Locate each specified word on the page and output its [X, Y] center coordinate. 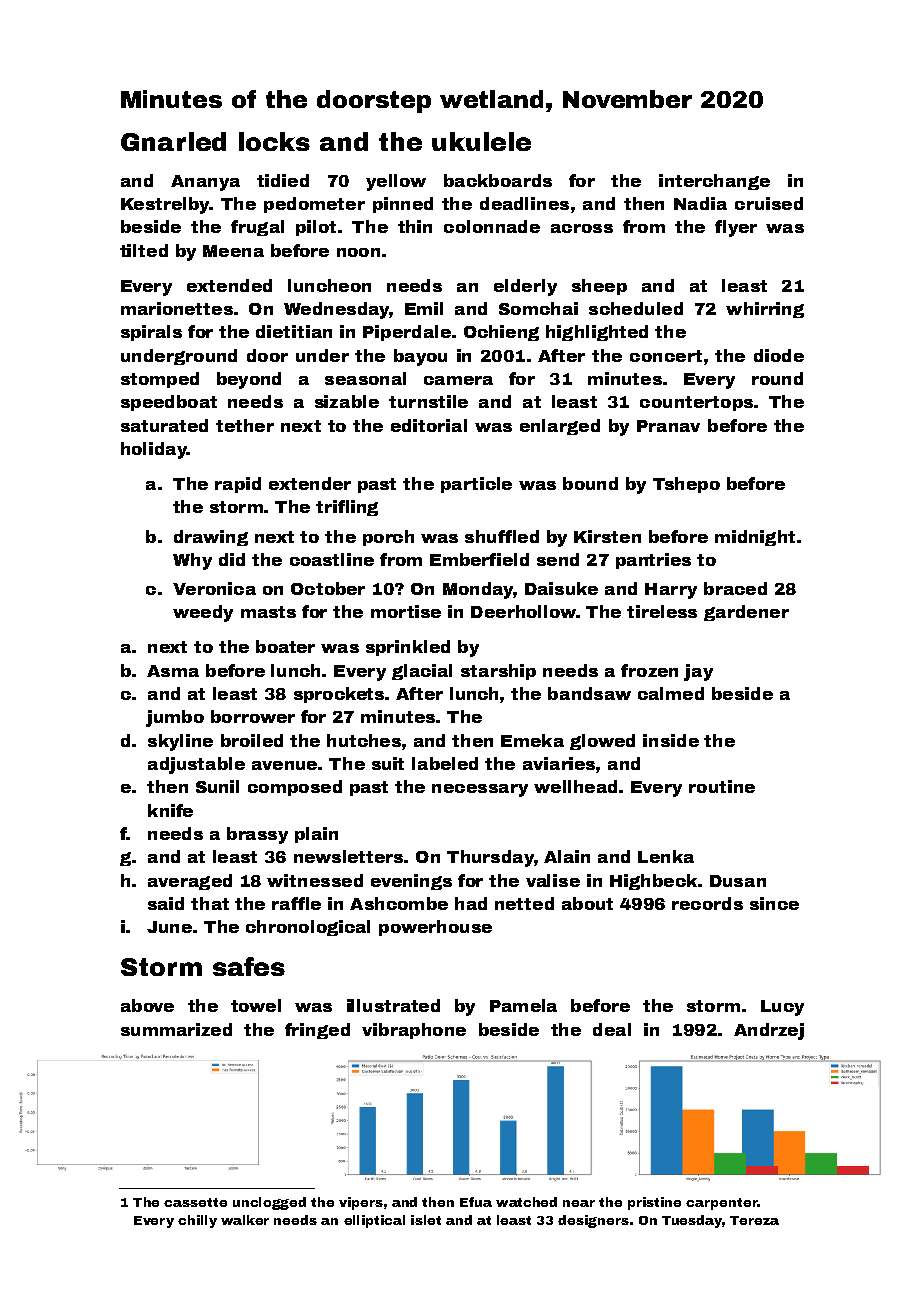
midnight [755, 538]
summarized [176, 1029]
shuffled [502, 536]
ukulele [481, 141]
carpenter [721, 1204]
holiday [154, 450]
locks [274, 141]
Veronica [214, 588]
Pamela [523, 1005]
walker [245, 1220]
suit [388, 763]
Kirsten [607, 536]
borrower [253, 716]
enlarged [560, 427]
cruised [769, 203]
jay [698, 672]
